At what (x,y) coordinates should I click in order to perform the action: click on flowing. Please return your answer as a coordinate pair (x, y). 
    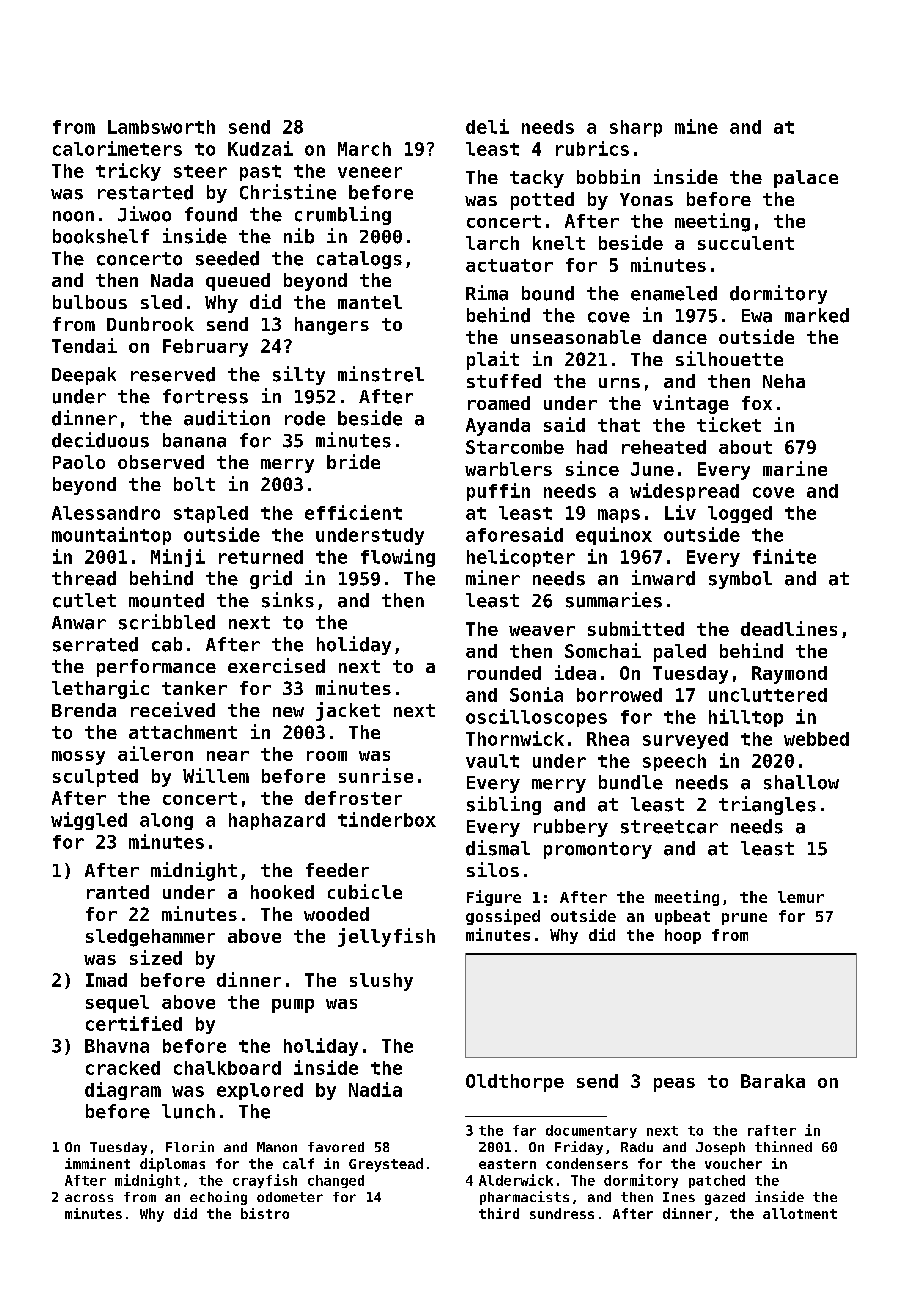
    Looking at the image, I should click on (398, 558).
